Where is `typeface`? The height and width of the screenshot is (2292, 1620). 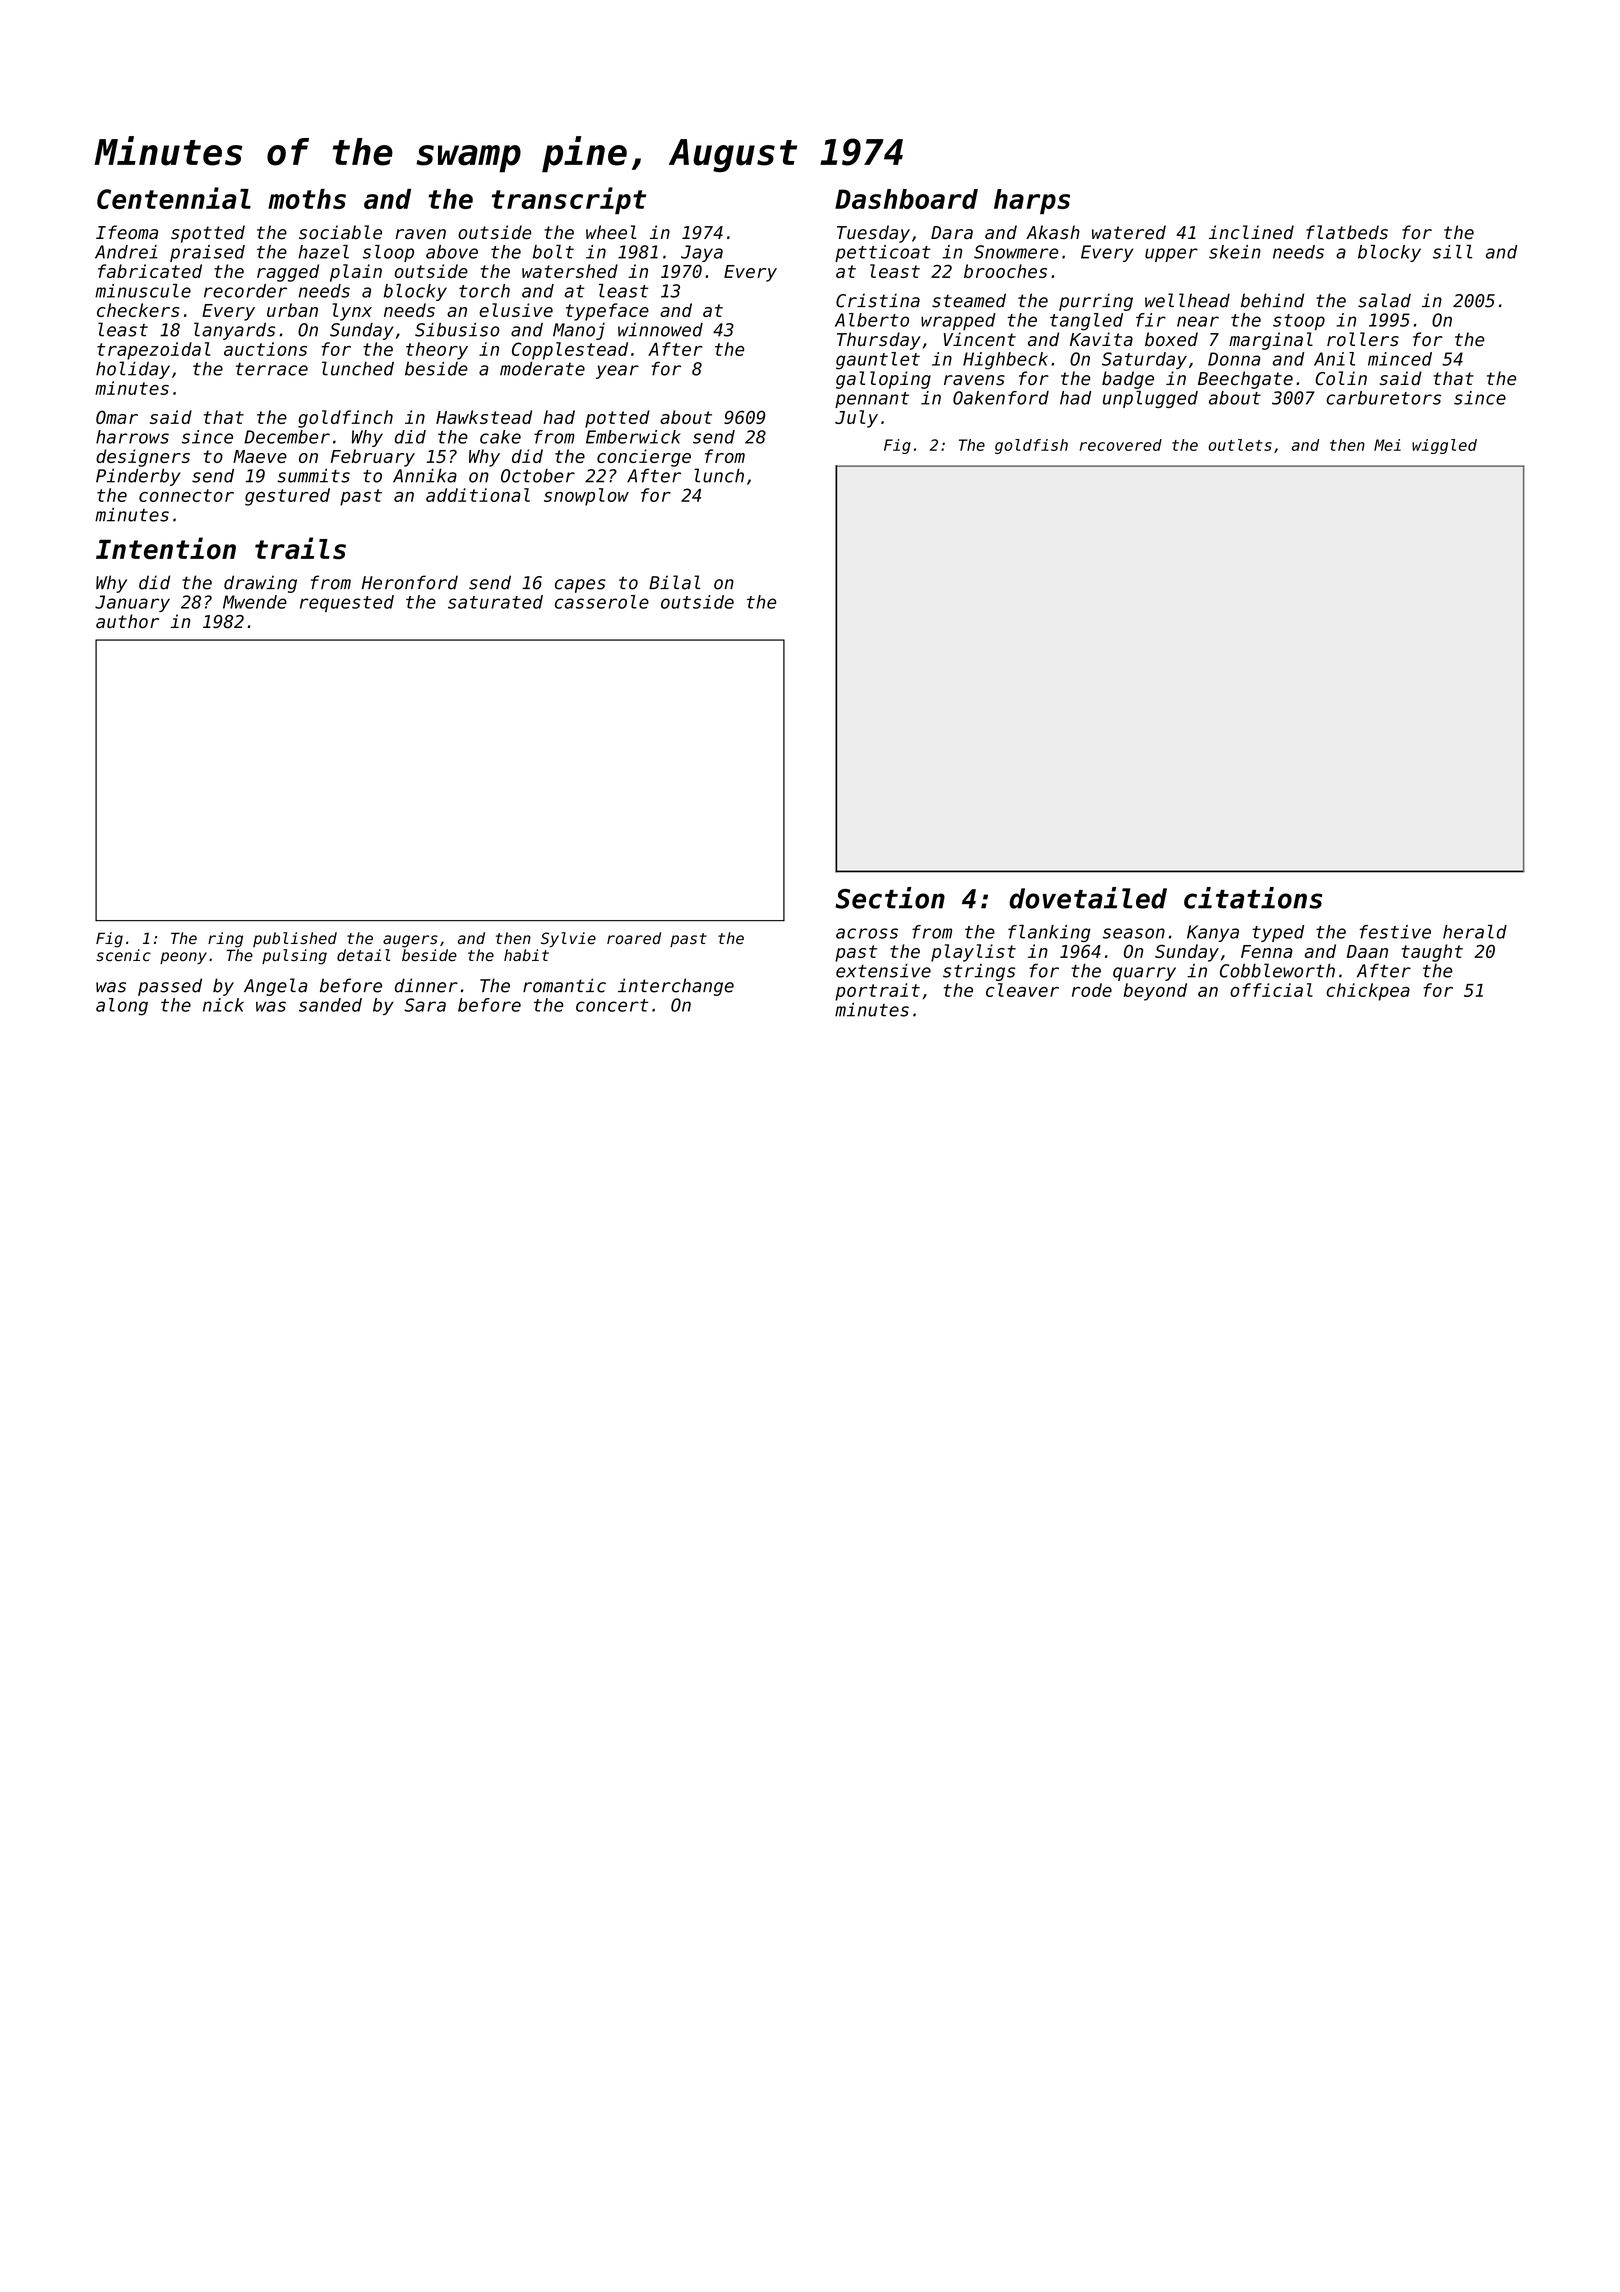 typeface is located at coordinates (607, 312).
